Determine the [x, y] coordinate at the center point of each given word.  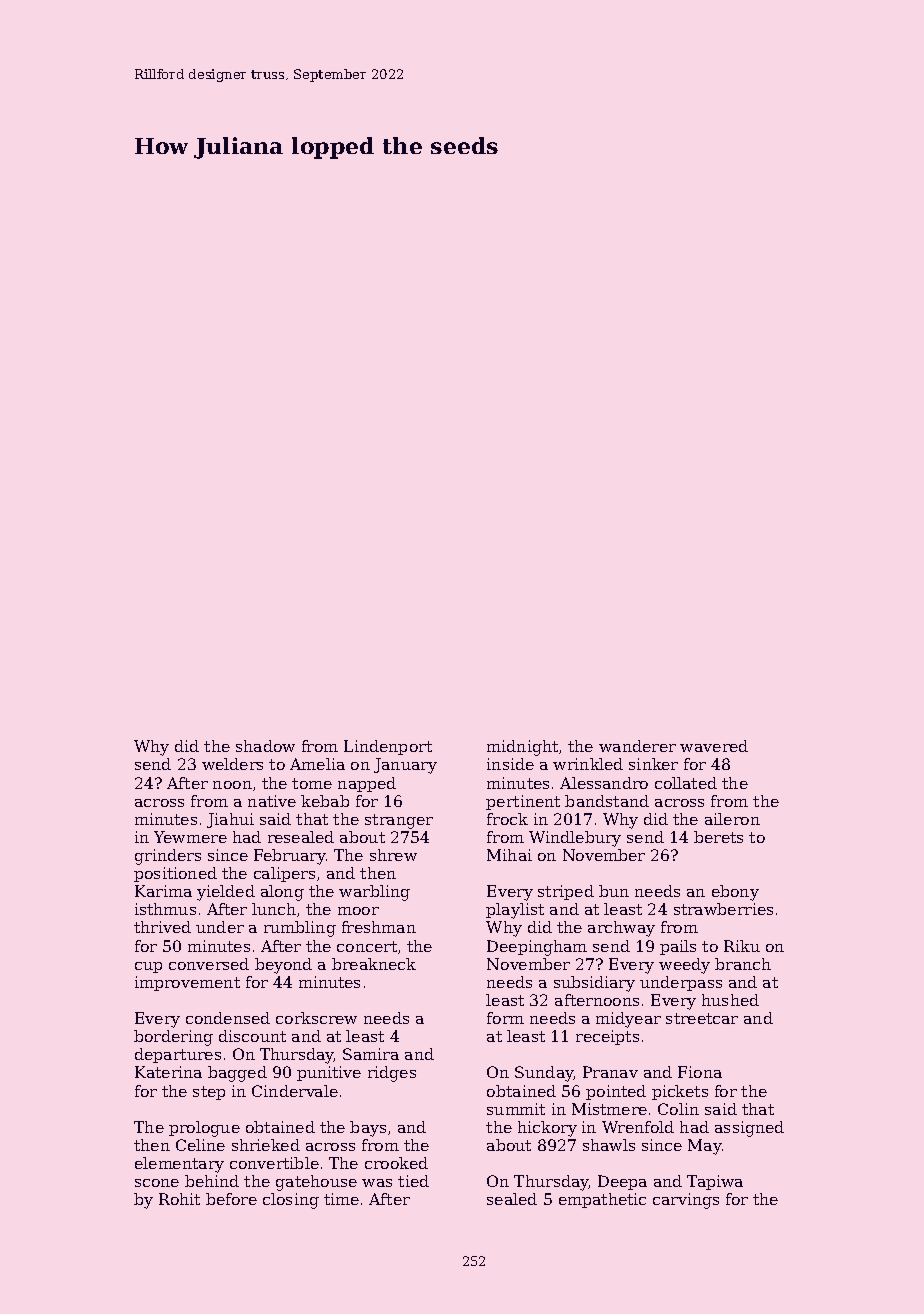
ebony [735, 893]
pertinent [523, 802]
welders [232, 764]
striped [566, 892]
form [505, 1018]
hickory [547, 1129]
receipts [607, 1037]
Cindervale [295, 1091]
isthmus [165, 909]
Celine [200, 1145]
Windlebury [575, 839]
